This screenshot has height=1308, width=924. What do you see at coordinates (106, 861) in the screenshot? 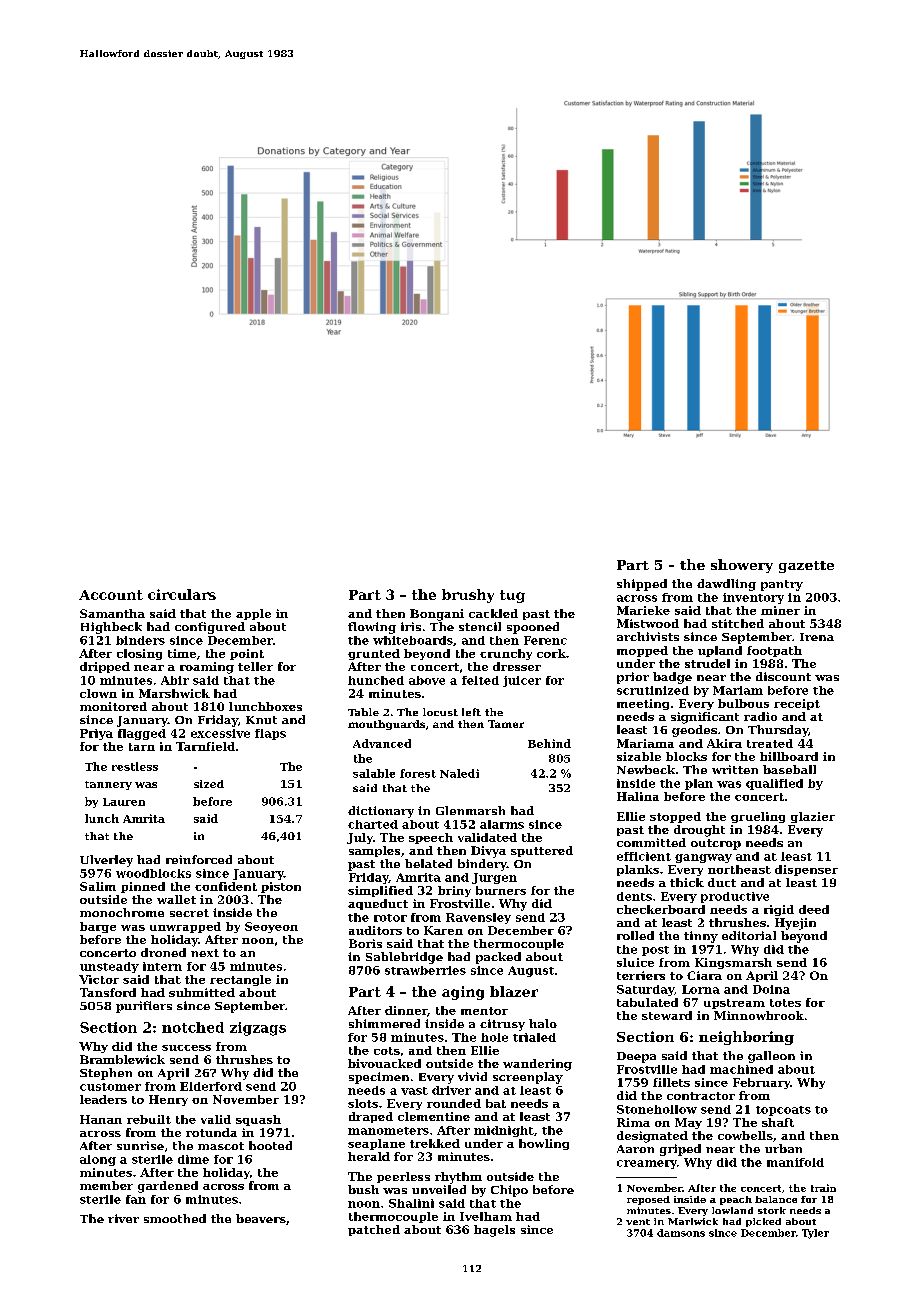
I see `Ulverley` at bounding box center [106, 861].
